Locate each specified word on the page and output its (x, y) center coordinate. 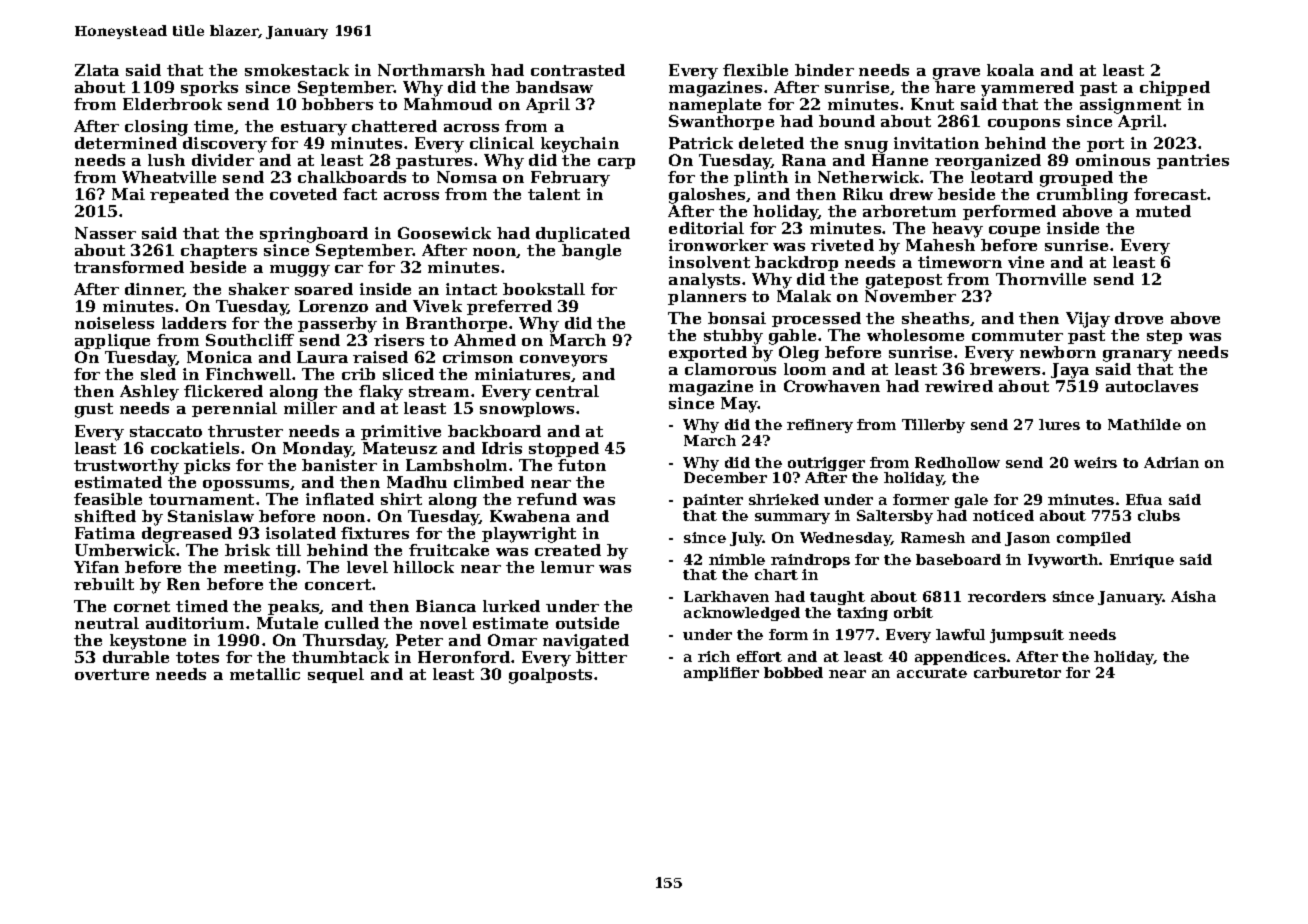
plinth (761, 178)
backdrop (796, 263)
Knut (932, 104)
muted (1163, 211)
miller (310, 408)
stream (439, 391)
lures (1059, 424)
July (746, 539)
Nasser (105, 233)
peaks (294, 607)
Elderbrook (172, 104)
